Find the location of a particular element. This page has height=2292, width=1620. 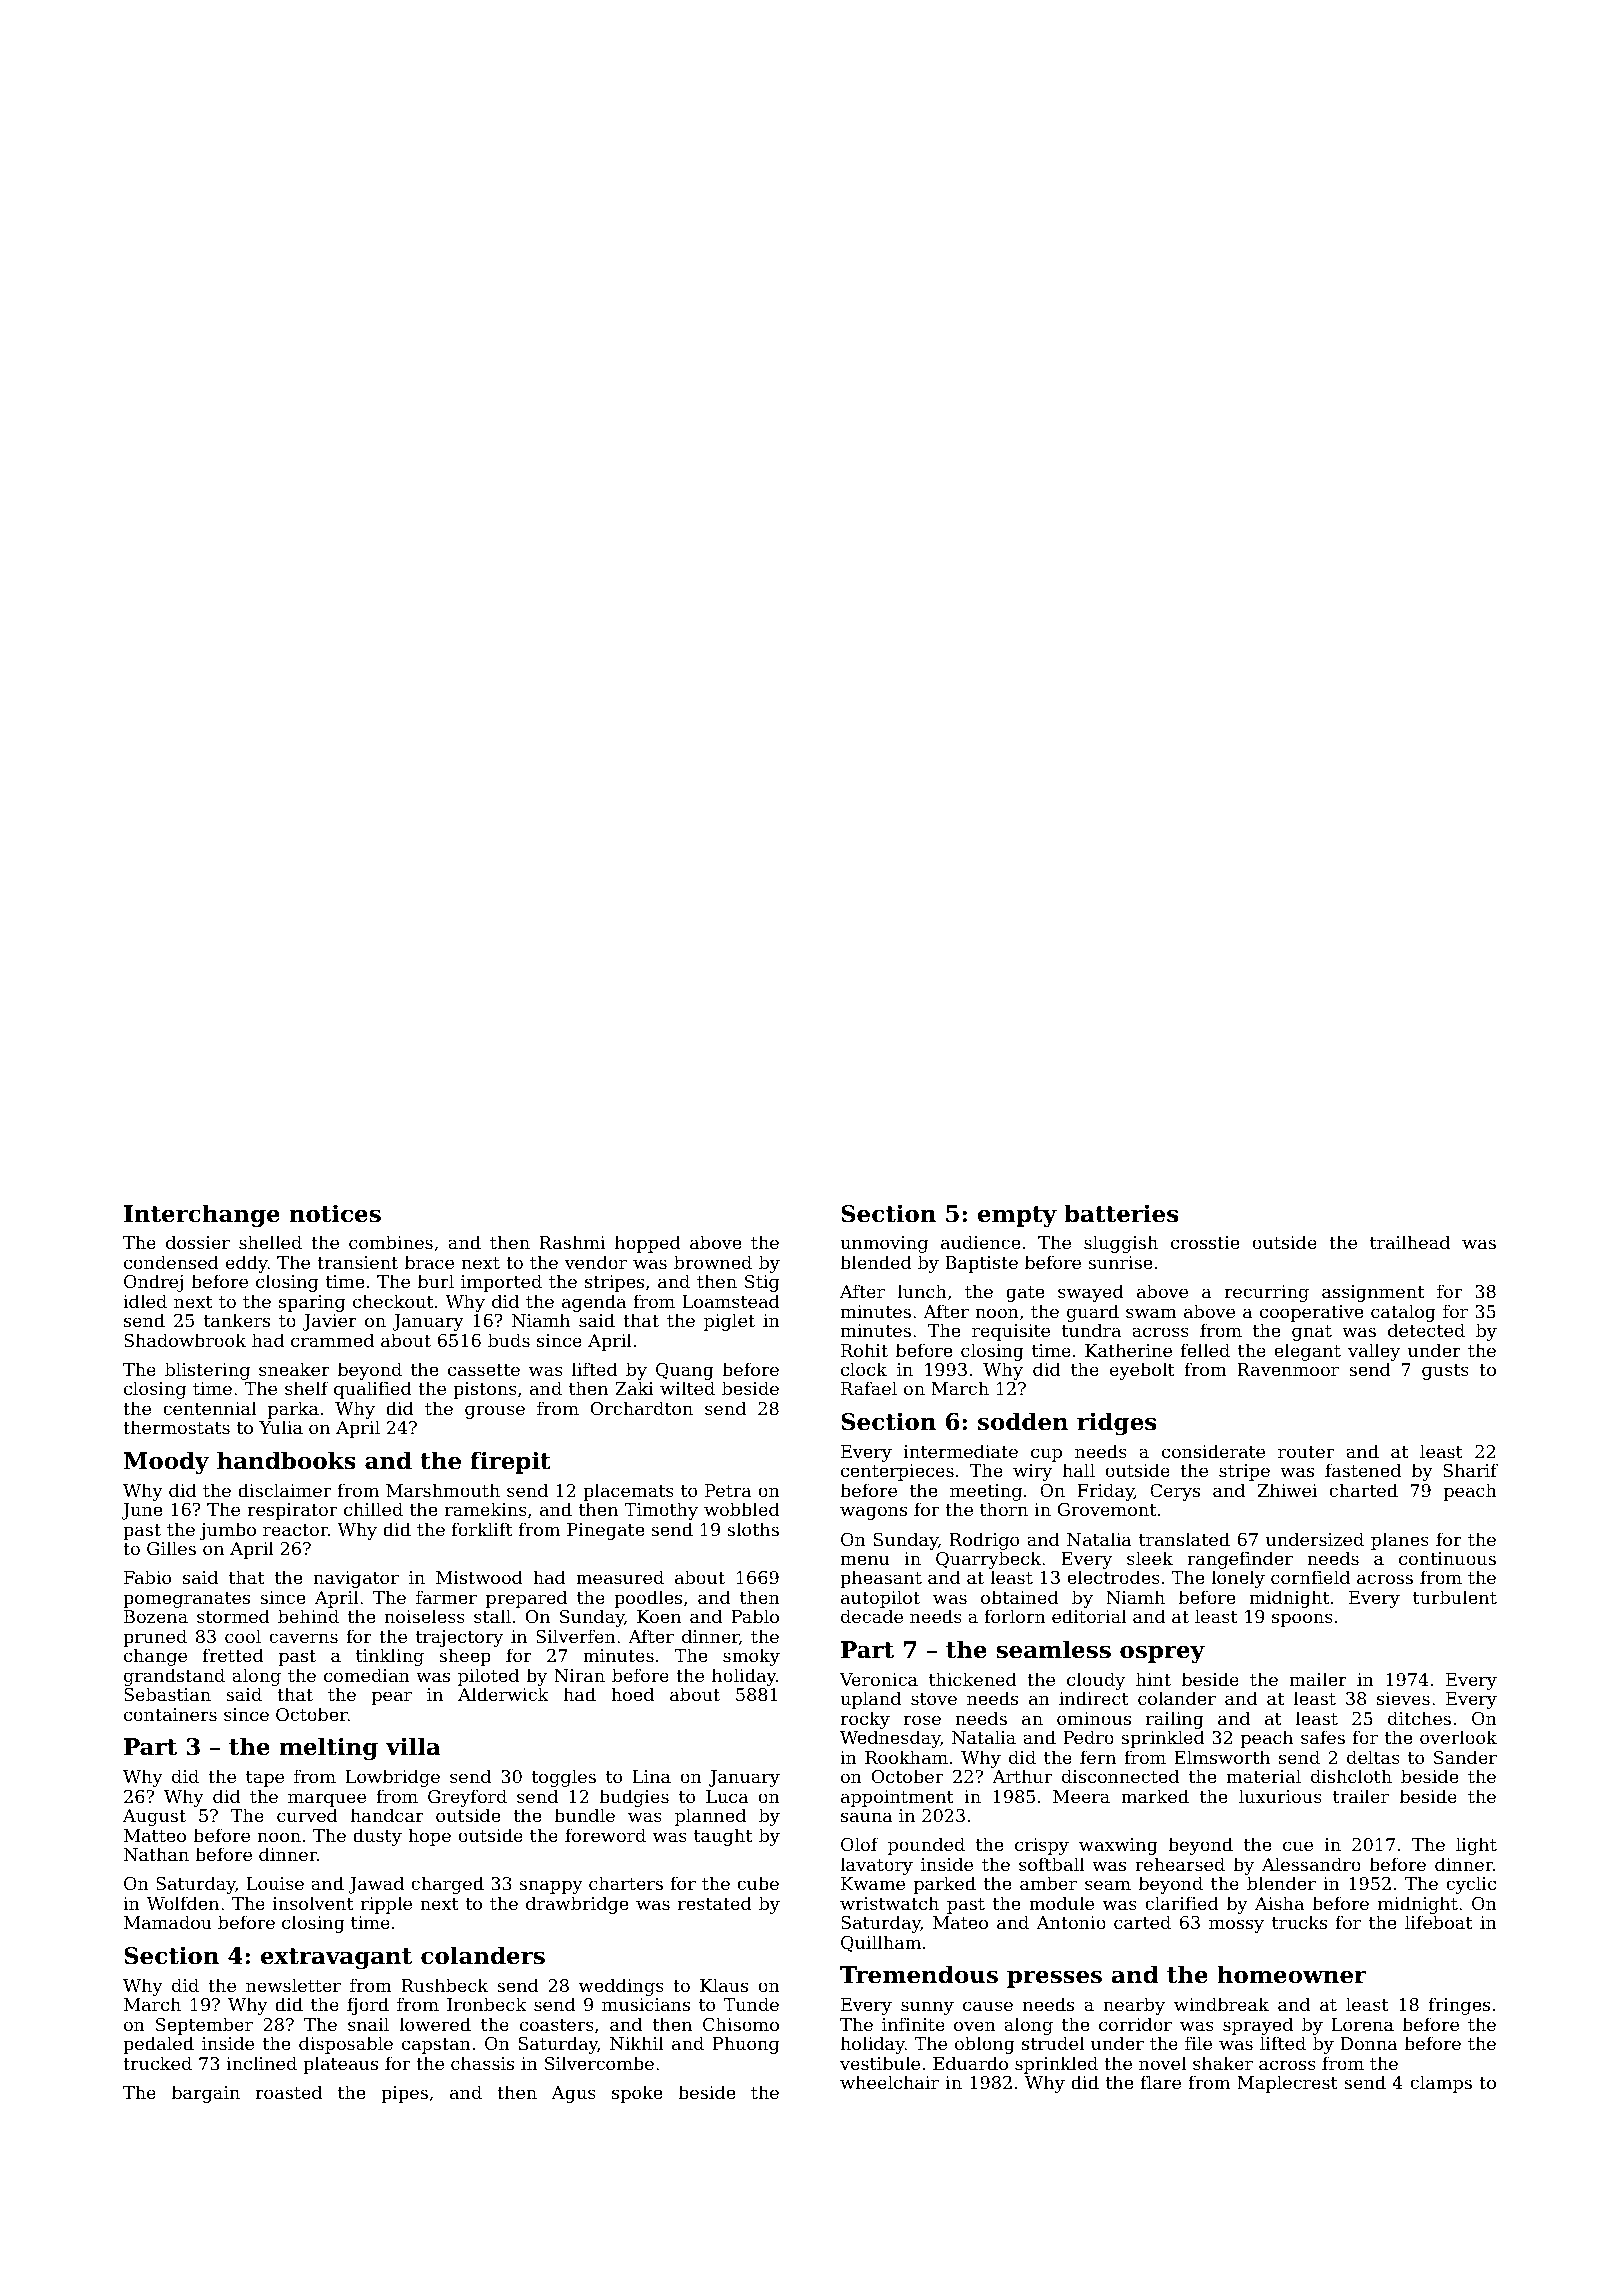

bargain is located at coordinates (206, 2094).
